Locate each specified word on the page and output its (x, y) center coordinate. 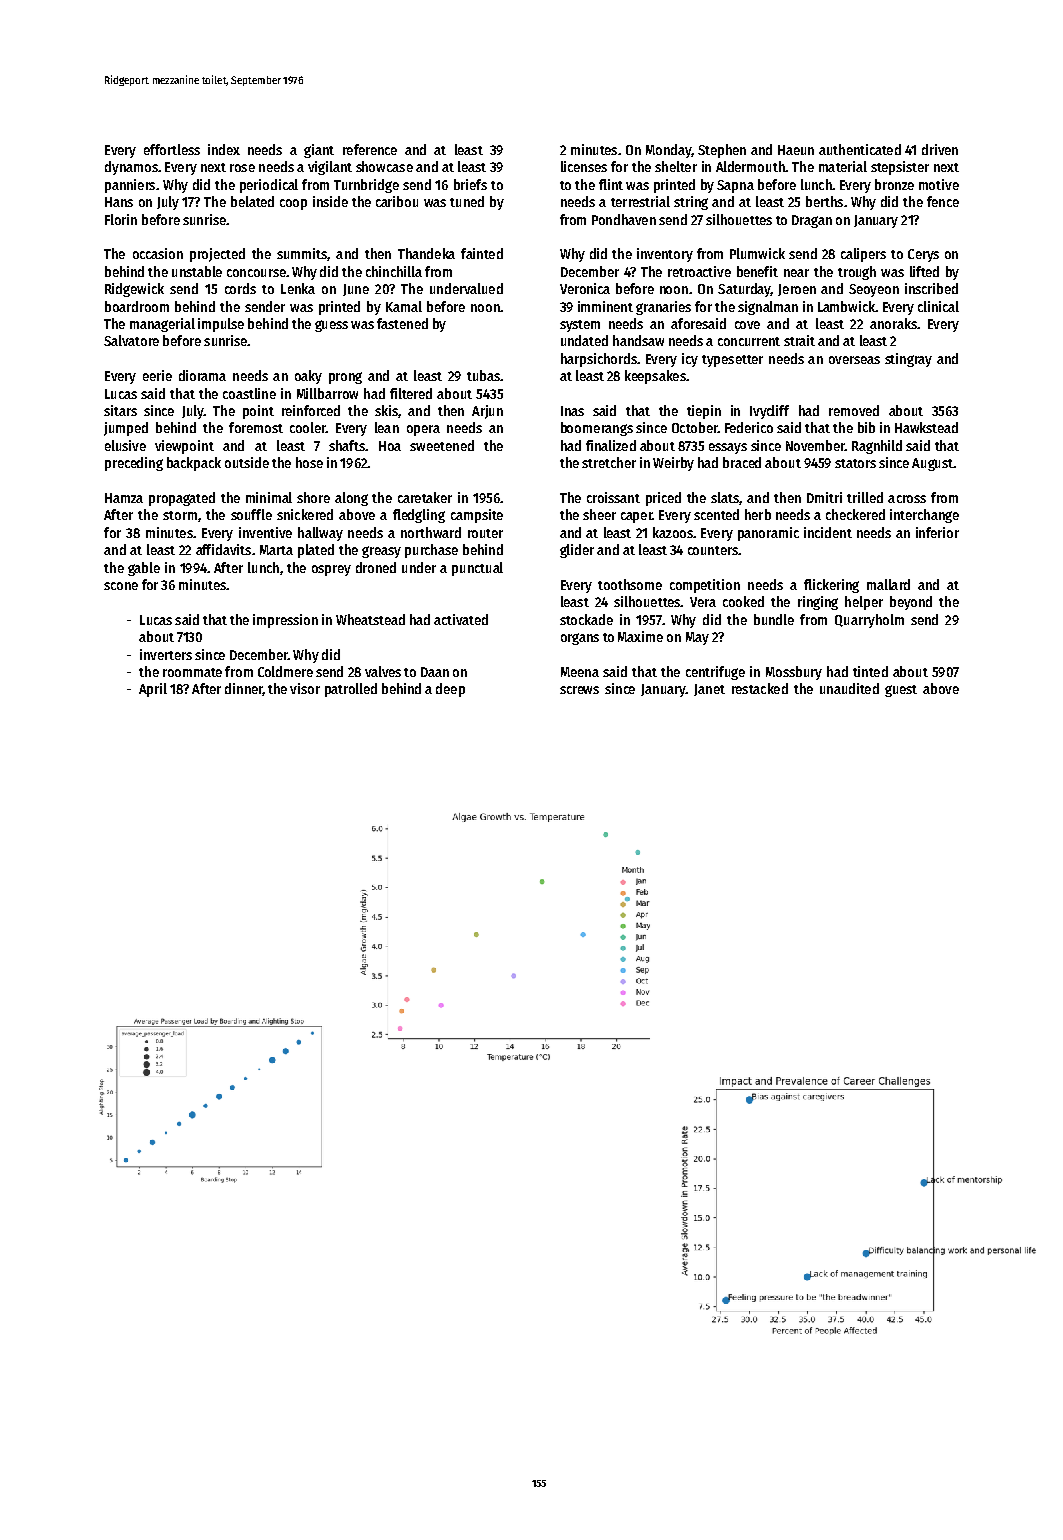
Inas (572, 411)
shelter (676, 166)
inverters (166, 654)
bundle (774, 619)
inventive (265, 532)
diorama (202, 375)
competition (705, 586)
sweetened (442, 445)
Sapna (735, 186)
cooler (308, 427)
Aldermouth (750, 166)
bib (866, 427)
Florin (121, 219)
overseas (854, 360)
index (224, 149)
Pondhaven (624, 219)
